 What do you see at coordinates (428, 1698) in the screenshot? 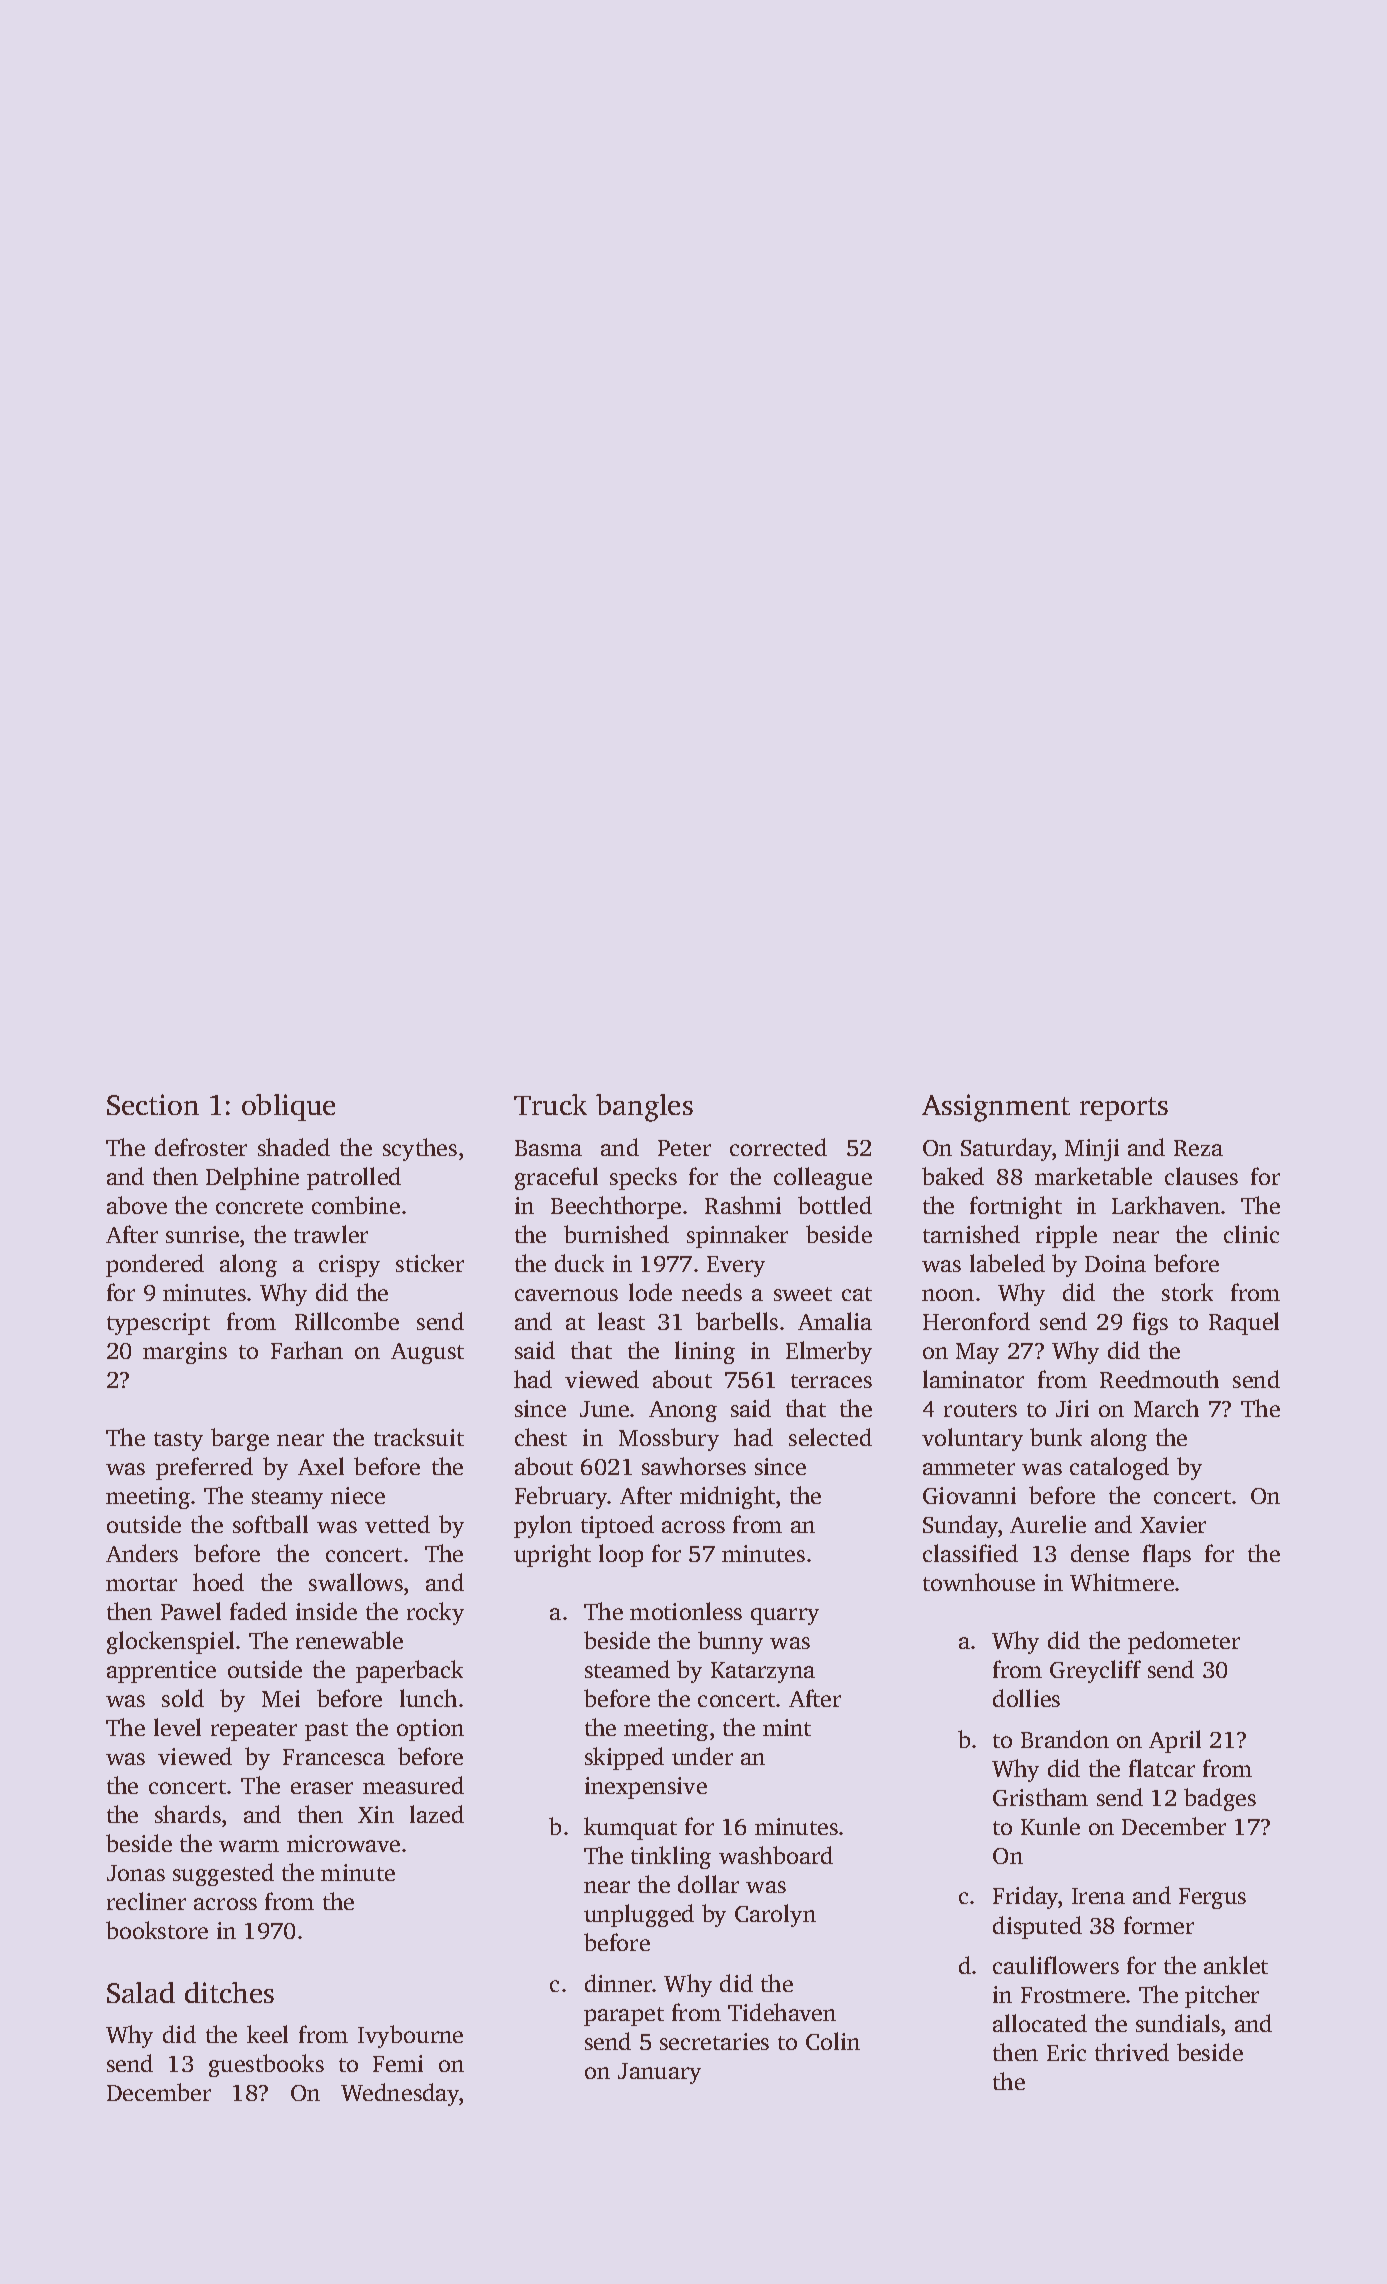
I see `lunch` at bounding box center [428, 1698].
